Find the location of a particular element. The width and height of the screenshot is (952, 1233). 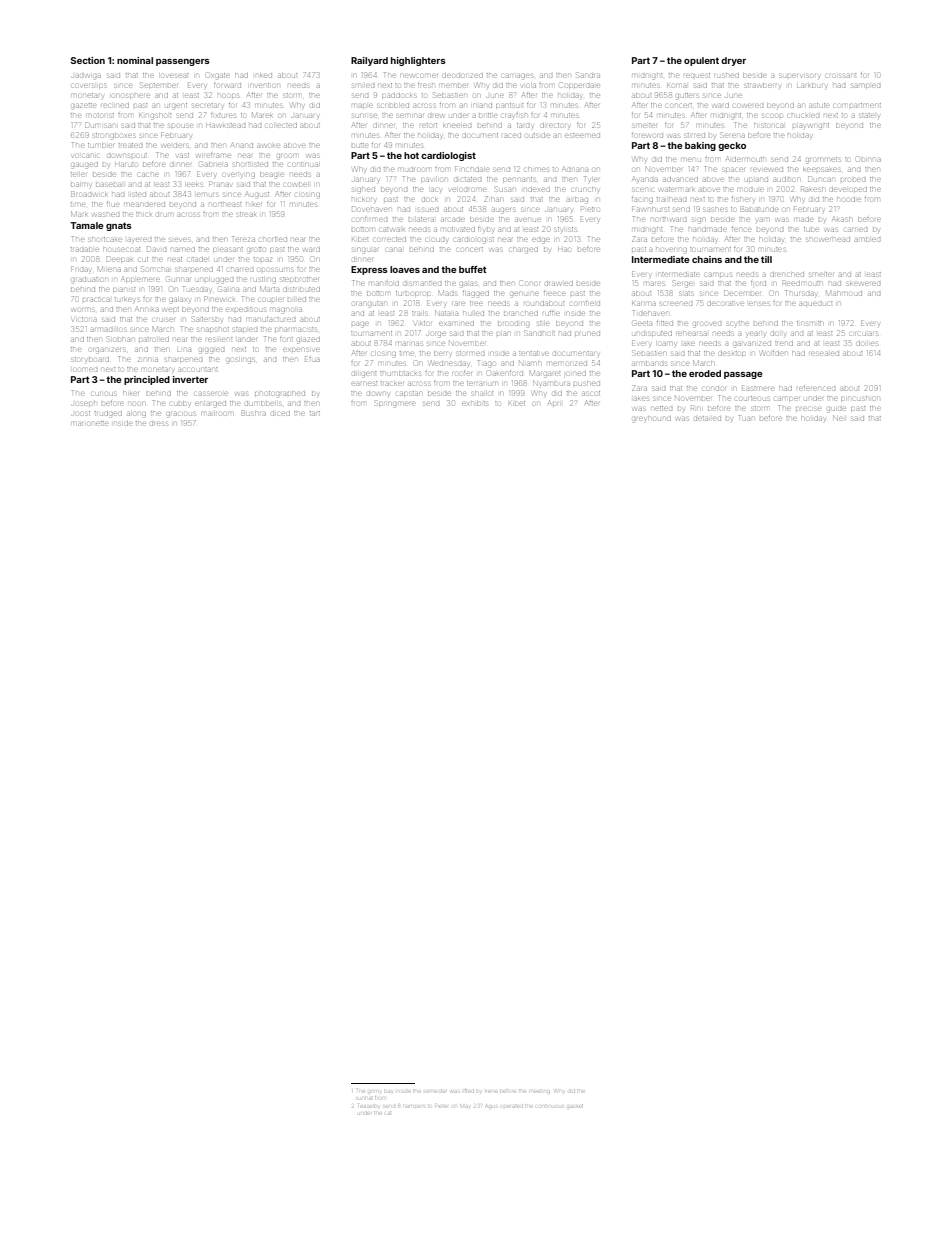

highlighters is located at coordinates (418, 61).
